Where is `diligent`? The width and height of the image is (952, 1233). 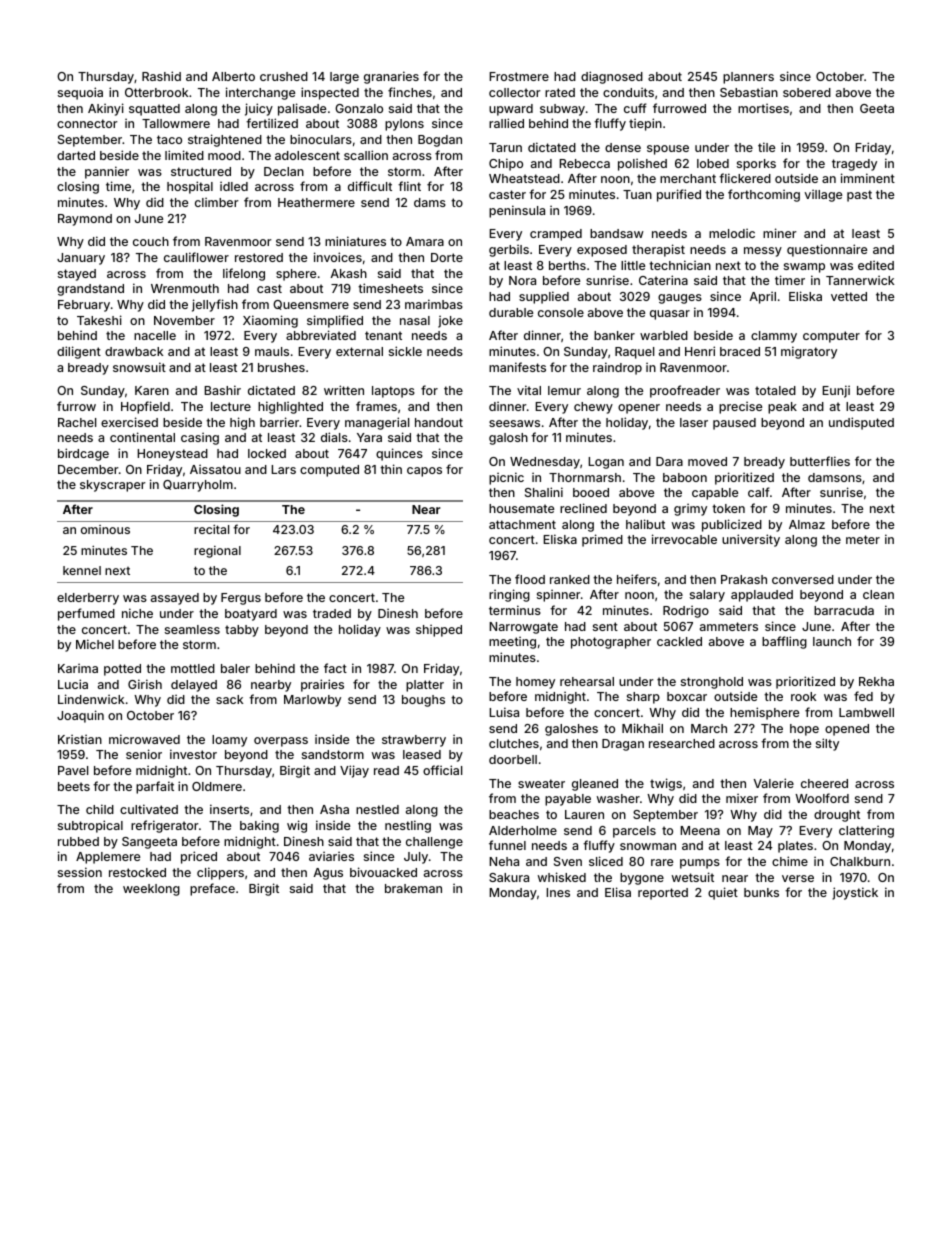 diligent is located at coordinates (79, 352).
